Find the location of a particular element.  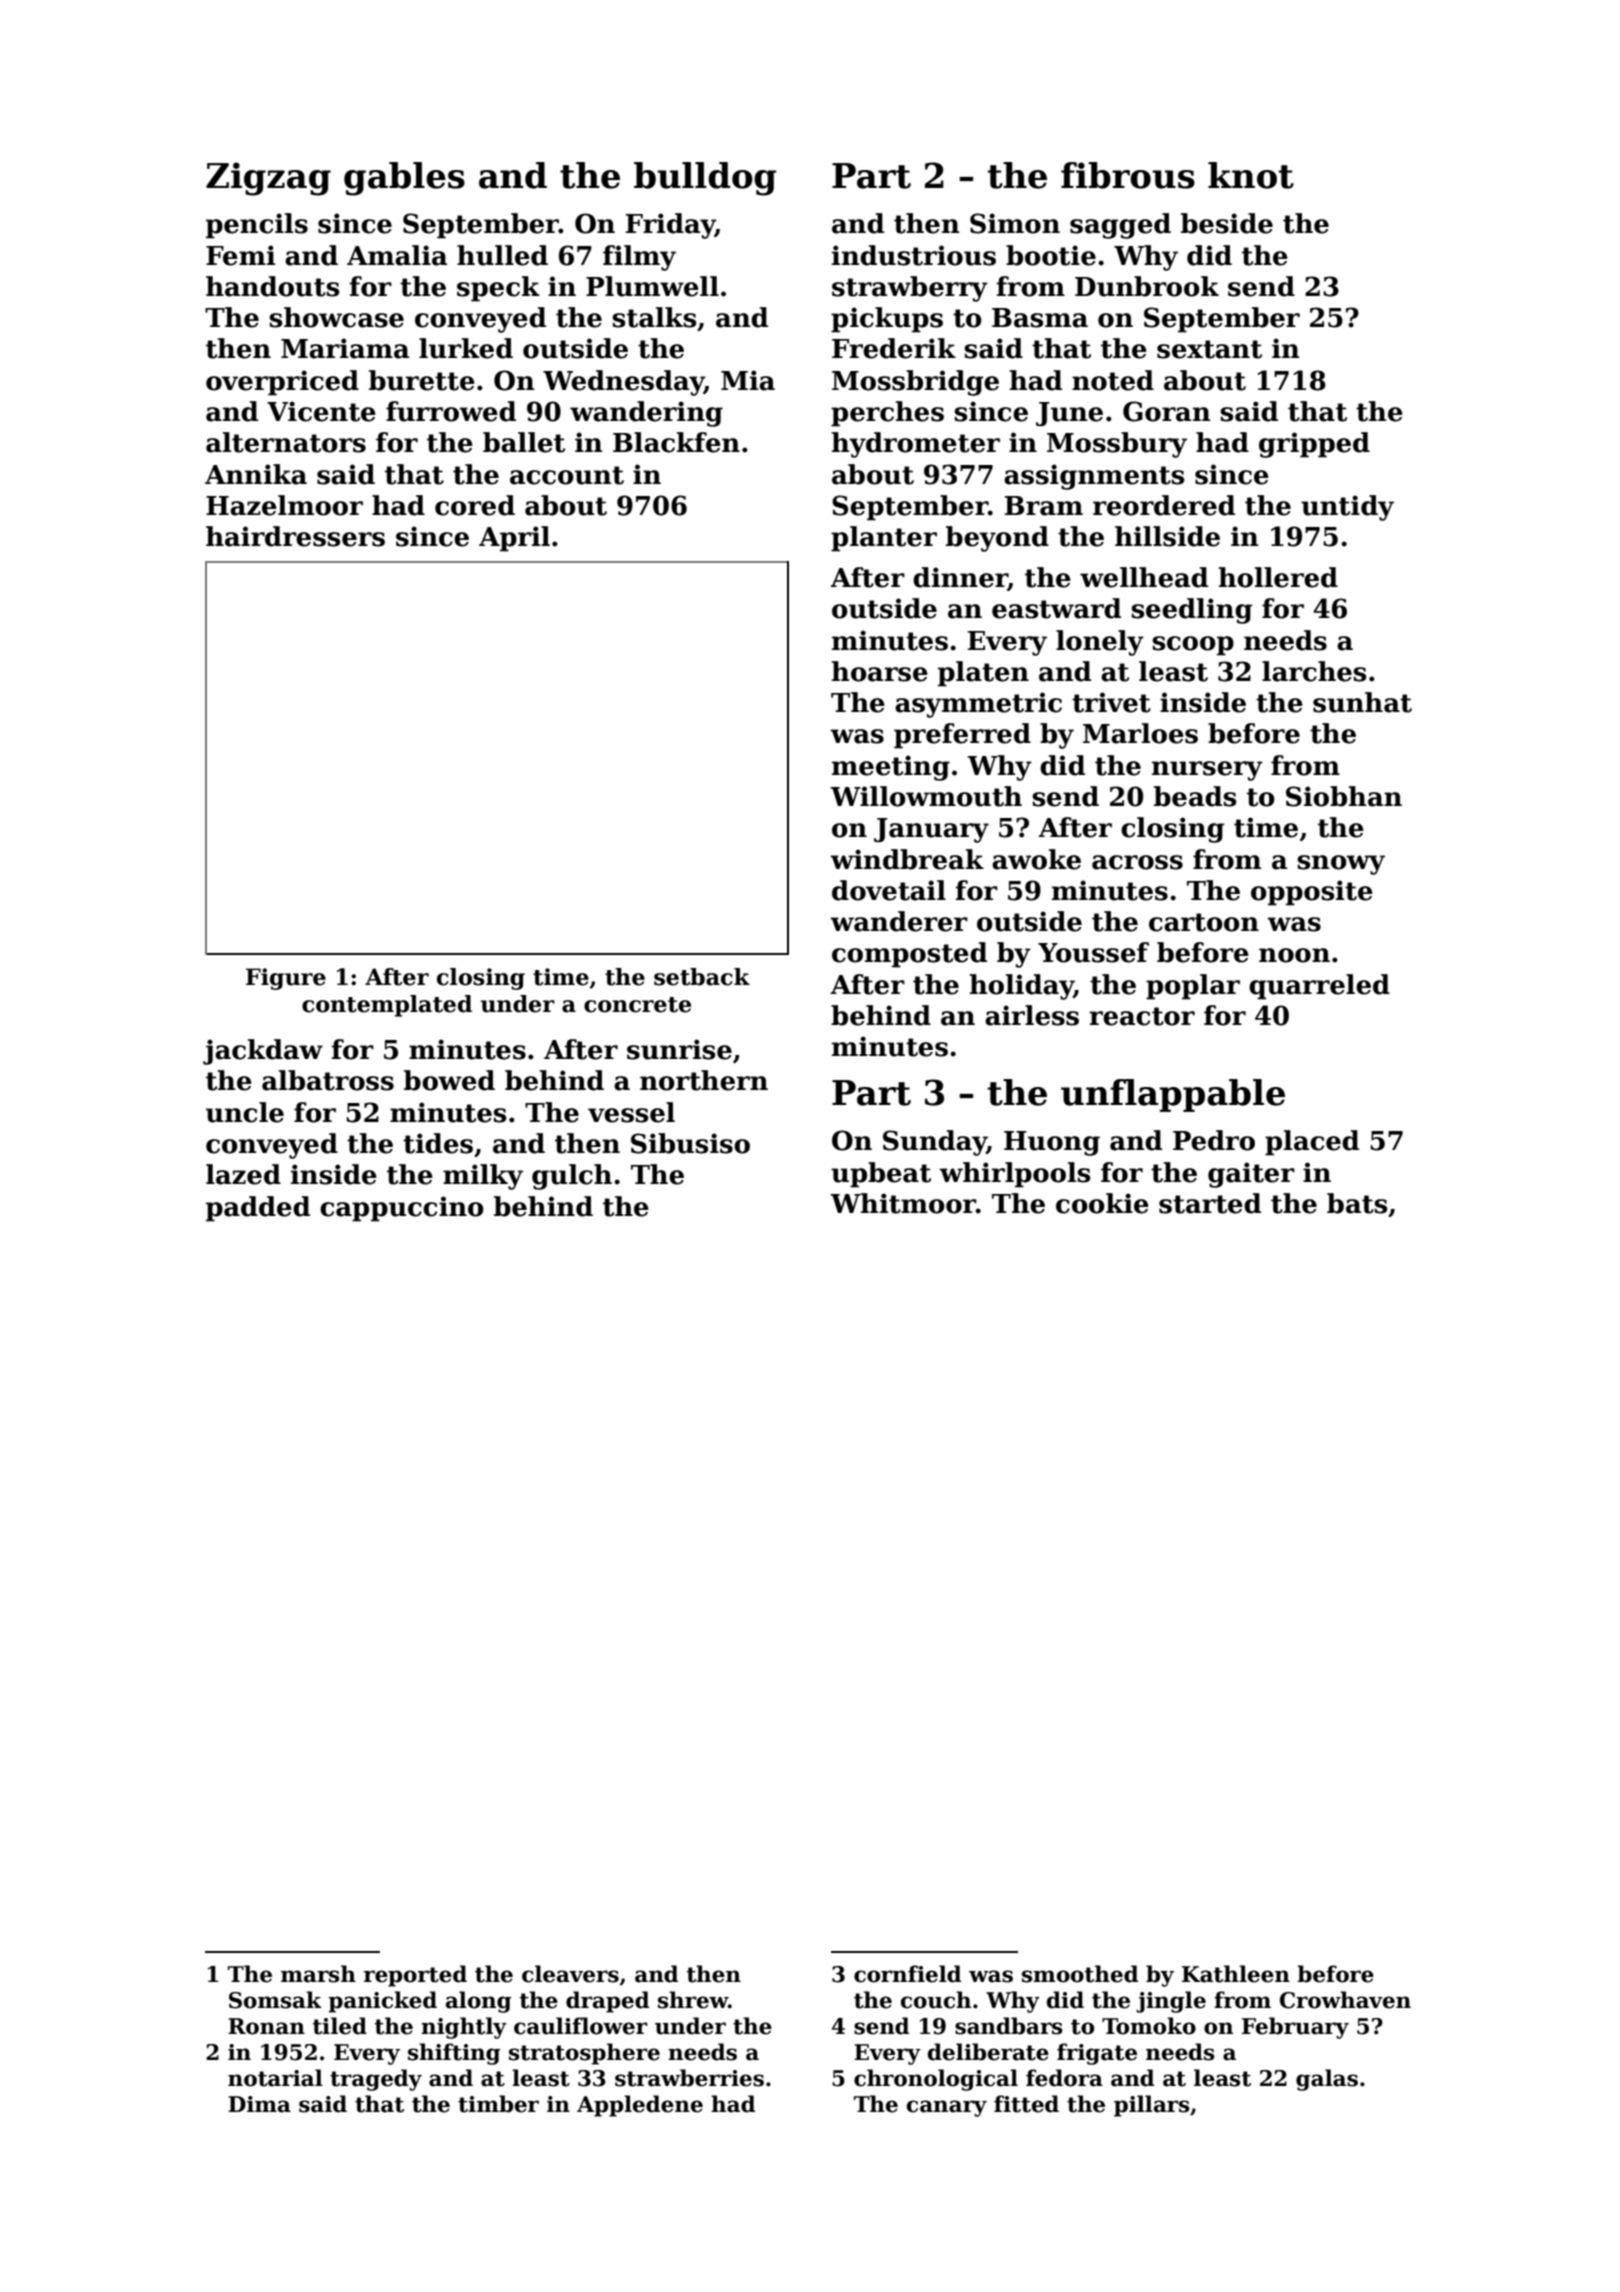

cornfield is located at coordinates (907, 1974).
